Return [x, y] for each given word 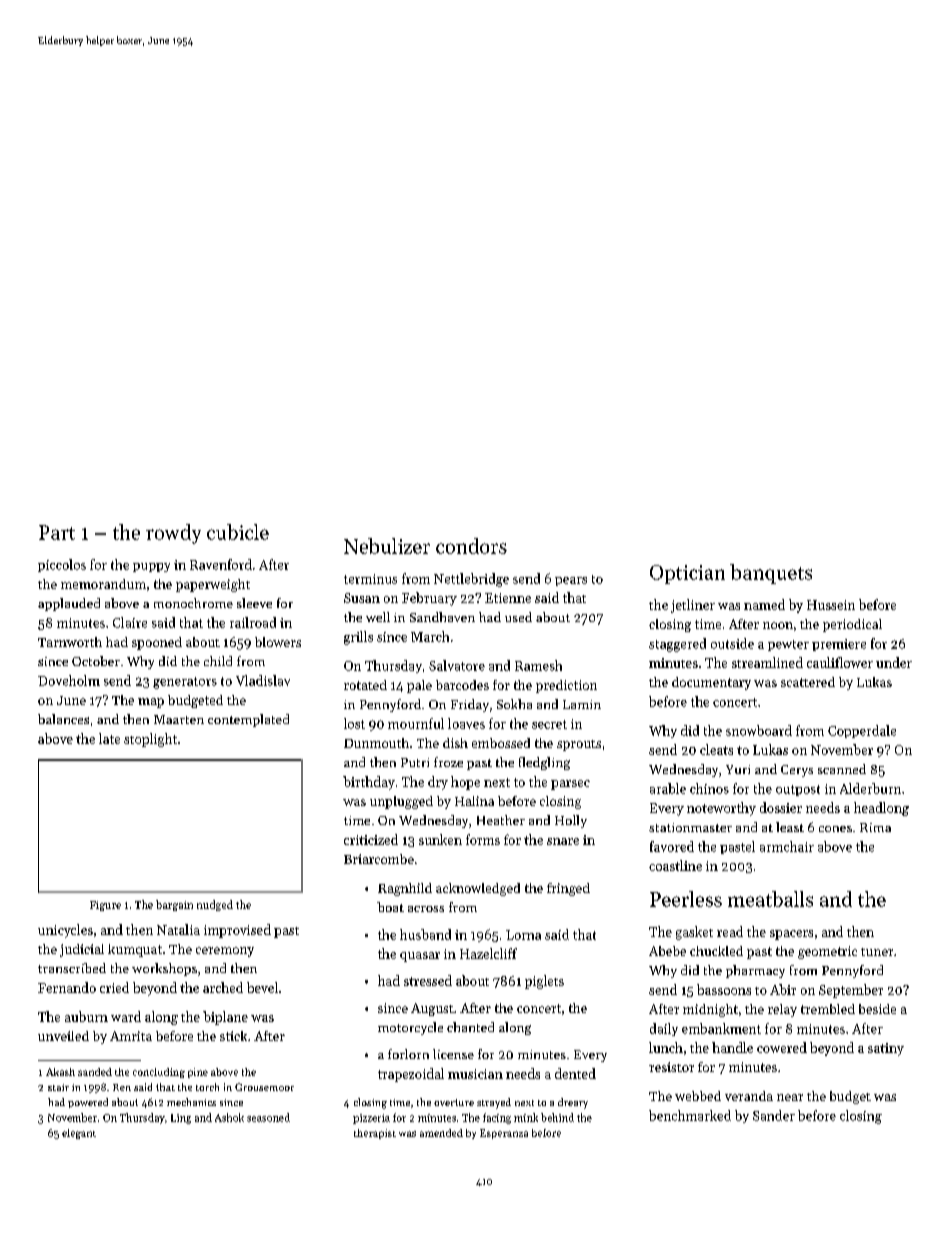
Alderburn [870, 788]
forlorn [408, 1054]
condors [471, 546]
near [790, 1097]
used [518, 617]
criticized [371, 839]
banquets [771, 574]
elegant [79, 1134]
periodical [852, 625]
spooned [157, 643]
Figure [105, 906]
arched [223, 987]
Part [57, 532]
